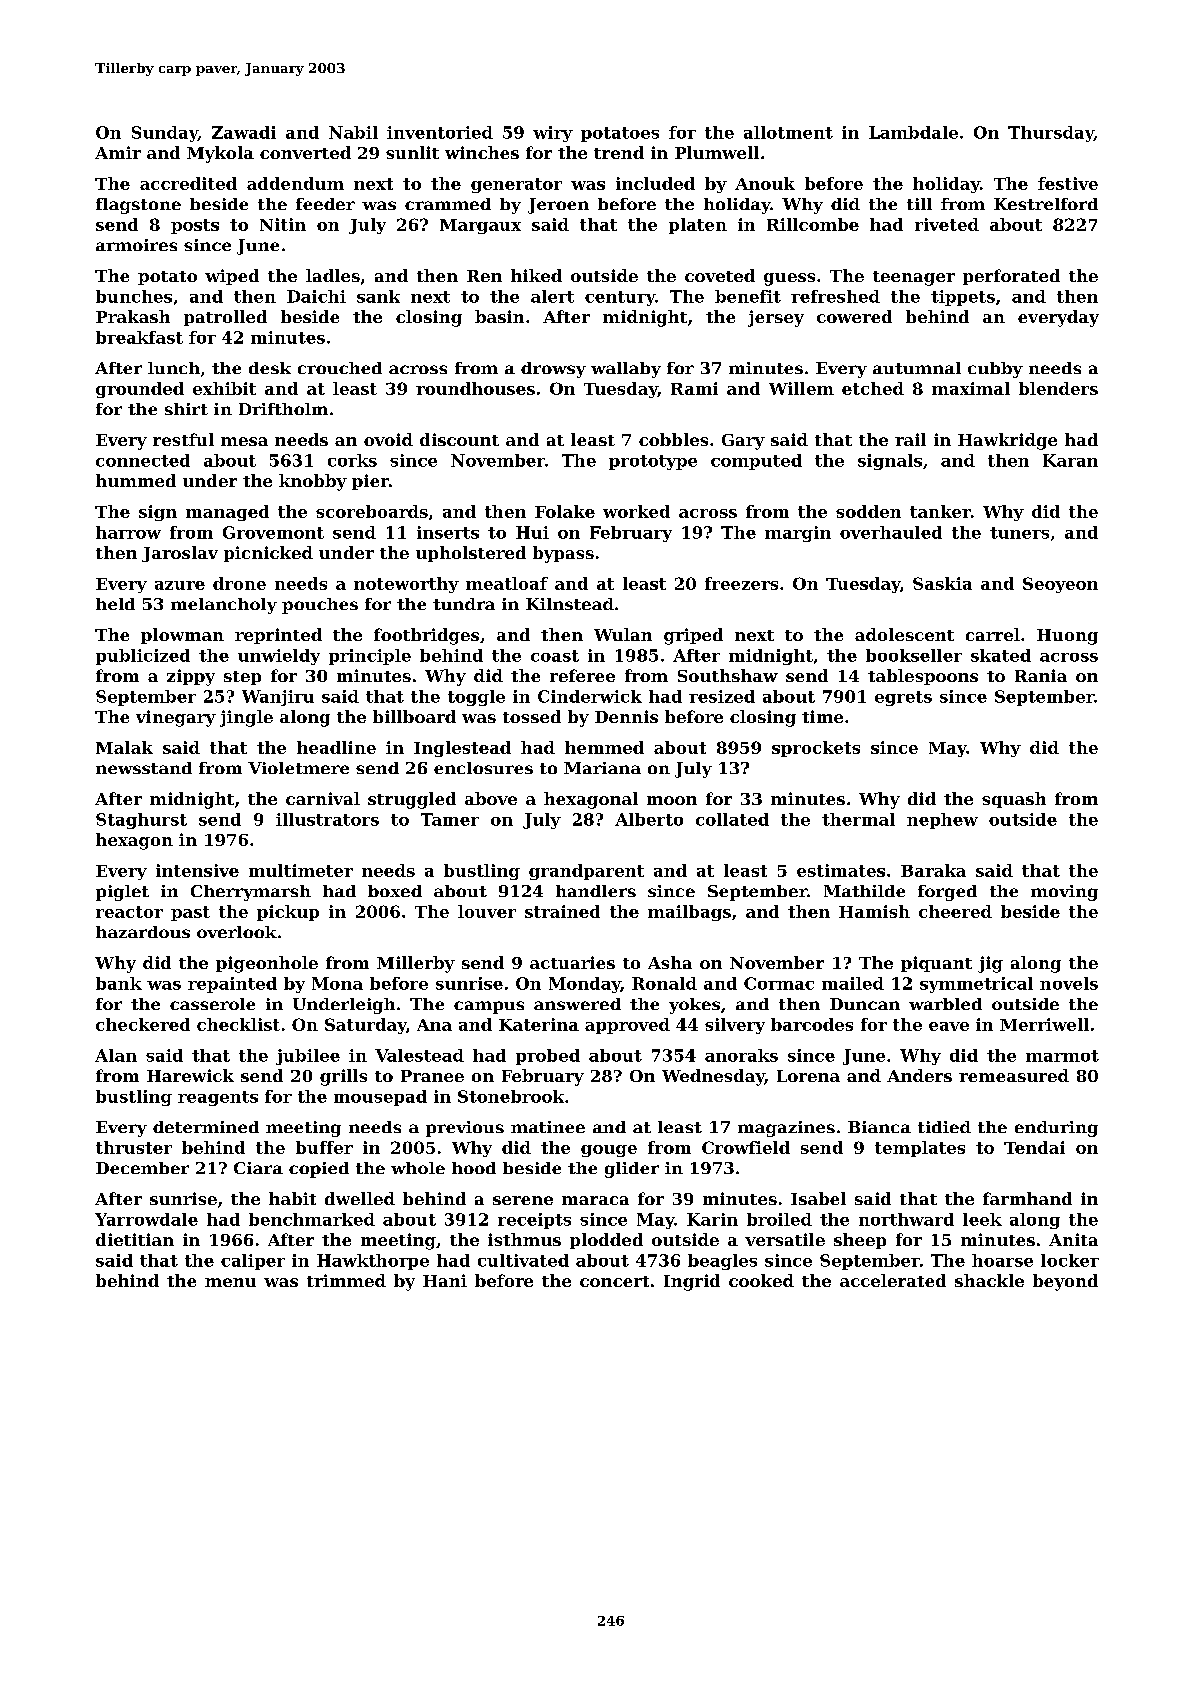 The height and width of the screenshot is (1688, 1194). I want to click on basin, so click(499, 316).
